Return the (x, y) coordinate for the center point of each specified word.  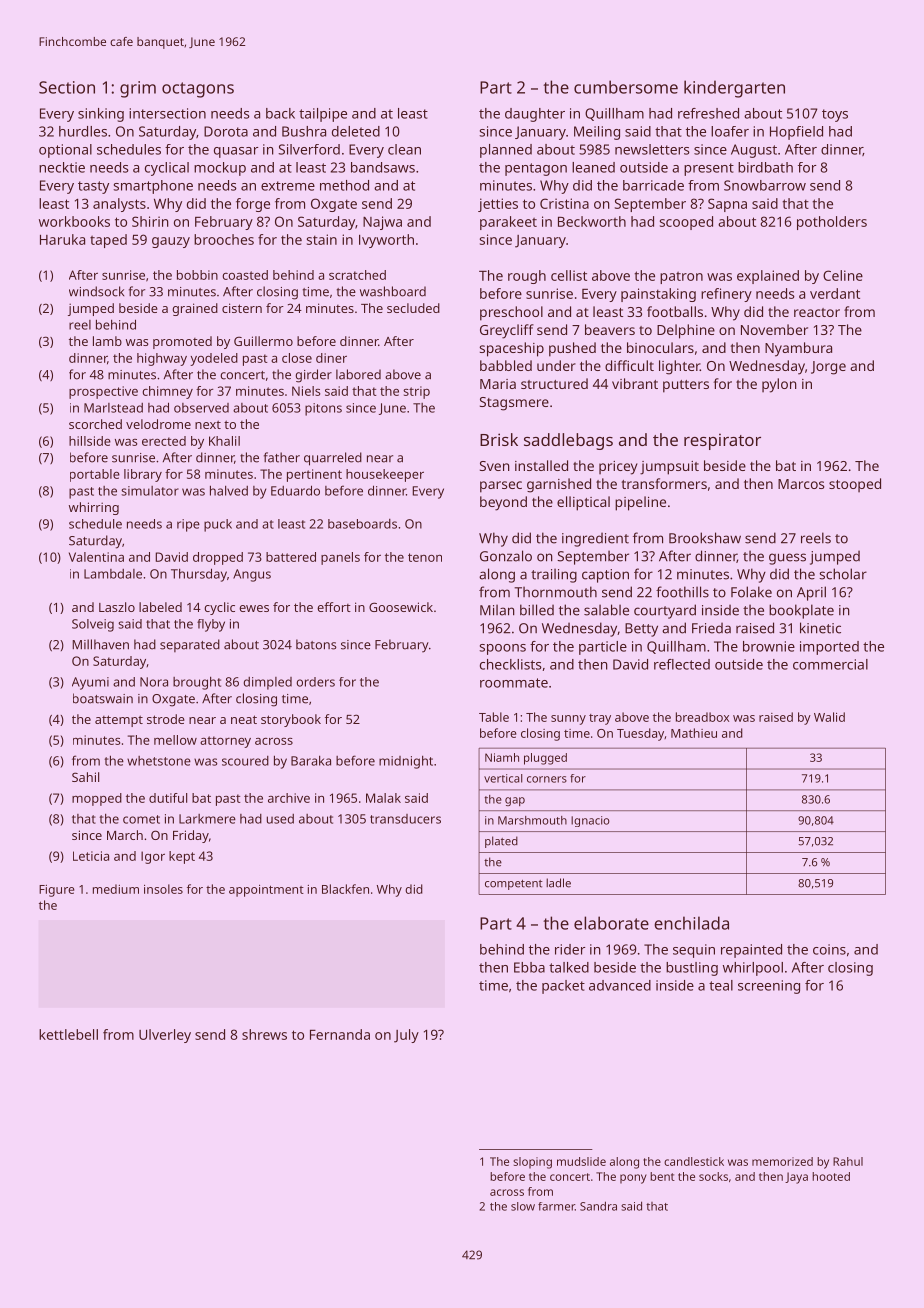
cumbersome (626, 87)
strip (416, 392)
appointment (266, 891)
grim (138, 89)
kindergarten (734, 89)
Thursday (199, 575)
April (811, 593)
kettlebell (68, 1034)
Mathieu (694, 733)
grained (195, 309)
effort (334, 607)
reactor (817, 312)
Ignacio (590, 821)
